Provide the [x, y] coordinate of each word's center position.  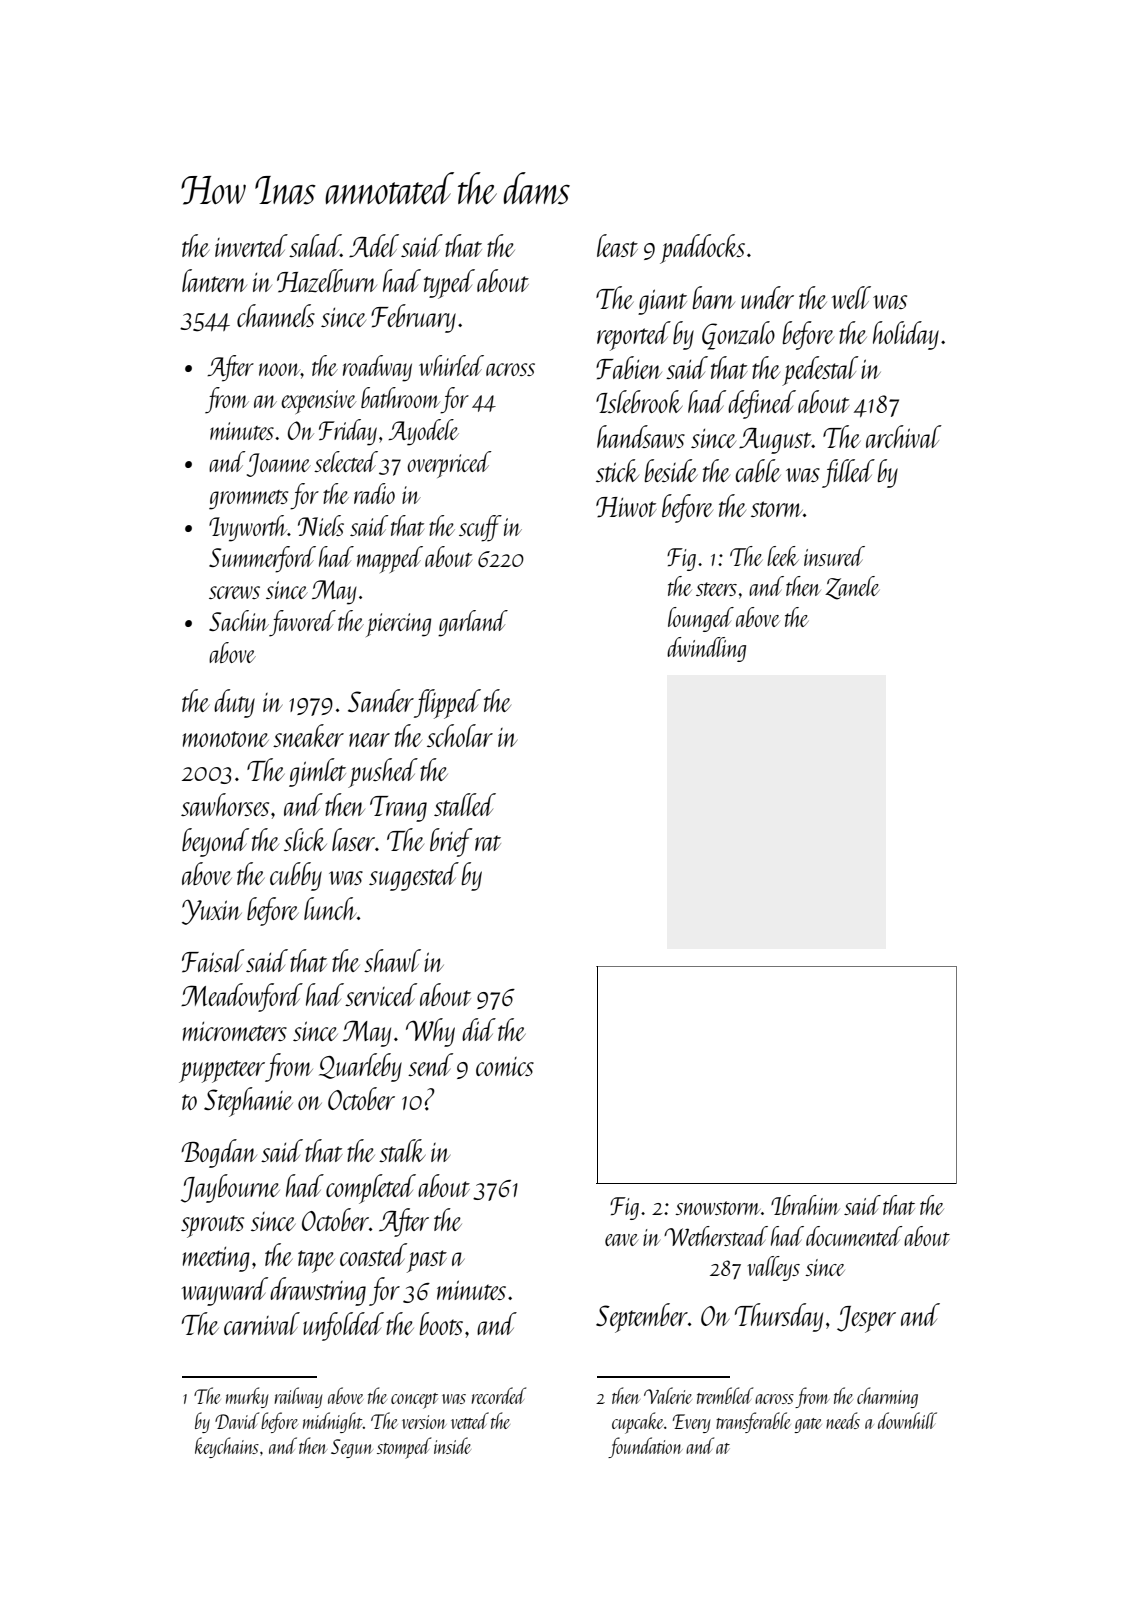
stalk [402, 1150]
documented [854, 1236]
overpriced [449, 464]
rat [488, 843]
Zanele [852, 588]
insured [834, 556]
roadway [377, 368]
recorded [499, 1395]
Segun [352, 1448]
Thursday [779, 1317]
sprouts [212, 1226]
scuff [480, 528]
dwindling [706, 649]
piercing [398, 625]
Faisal [213, 961]
